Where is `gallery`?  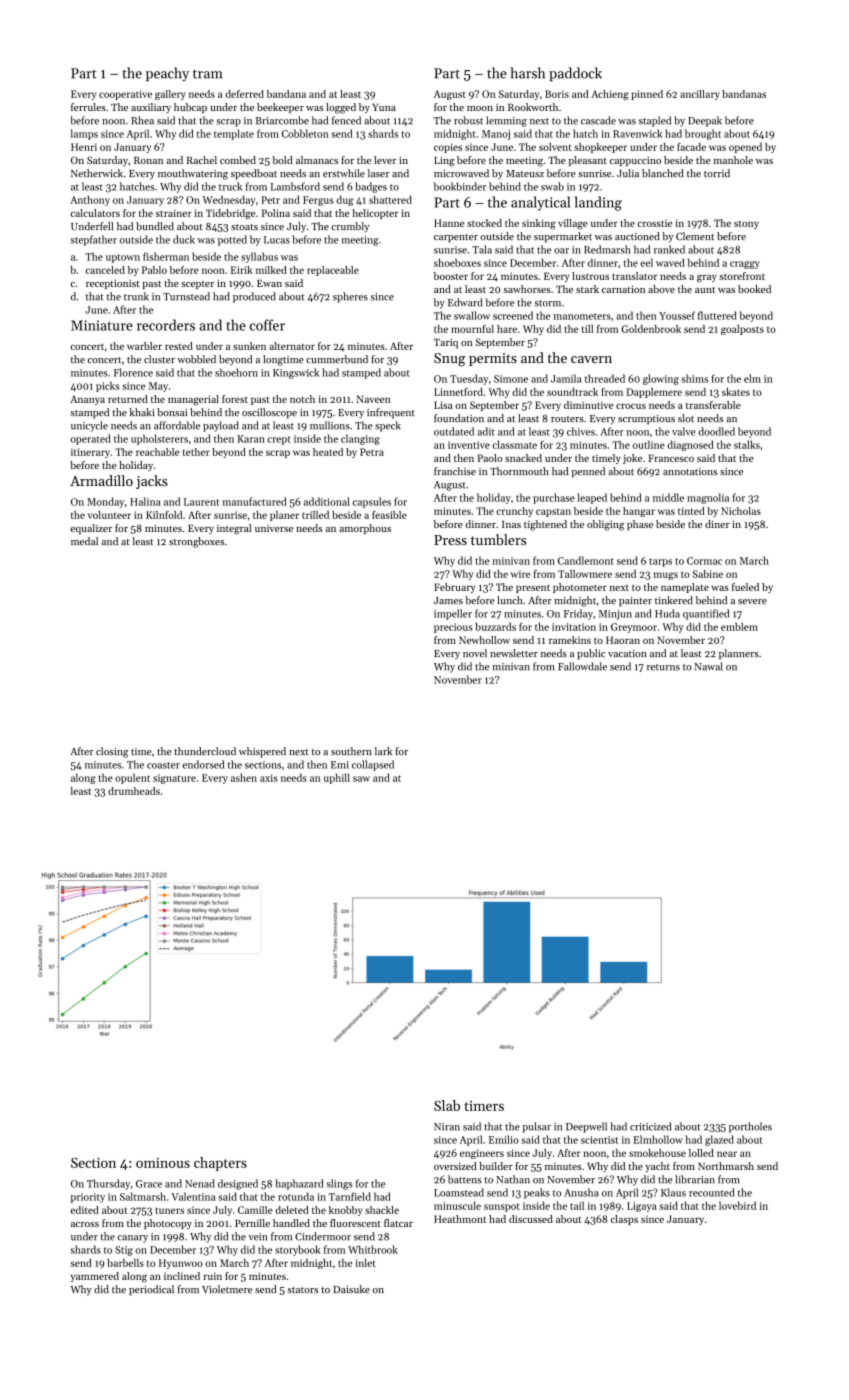 gallery is located at coordinates (170, 95).
